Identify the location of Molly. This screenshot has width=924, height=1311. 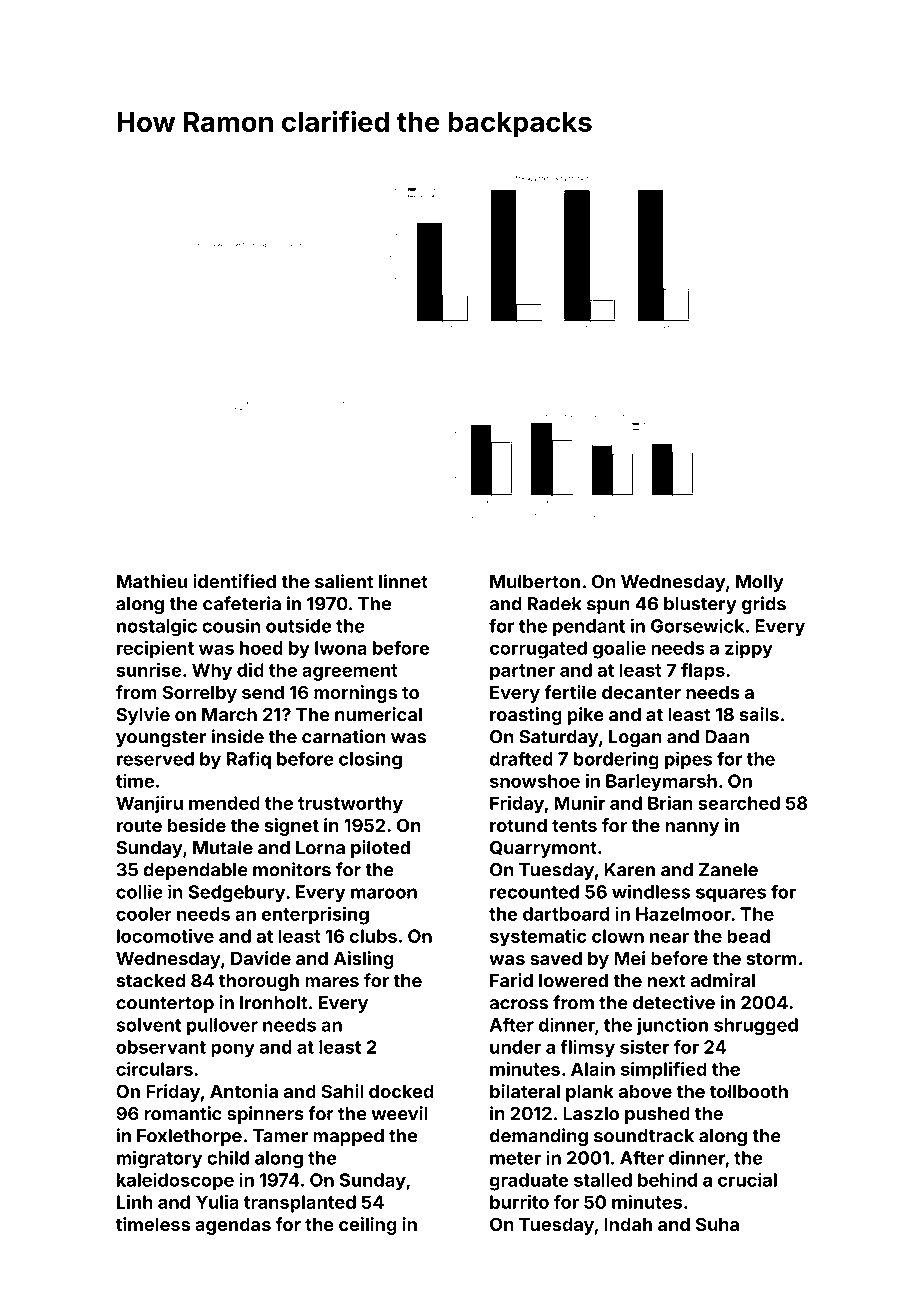
(760, 583).
